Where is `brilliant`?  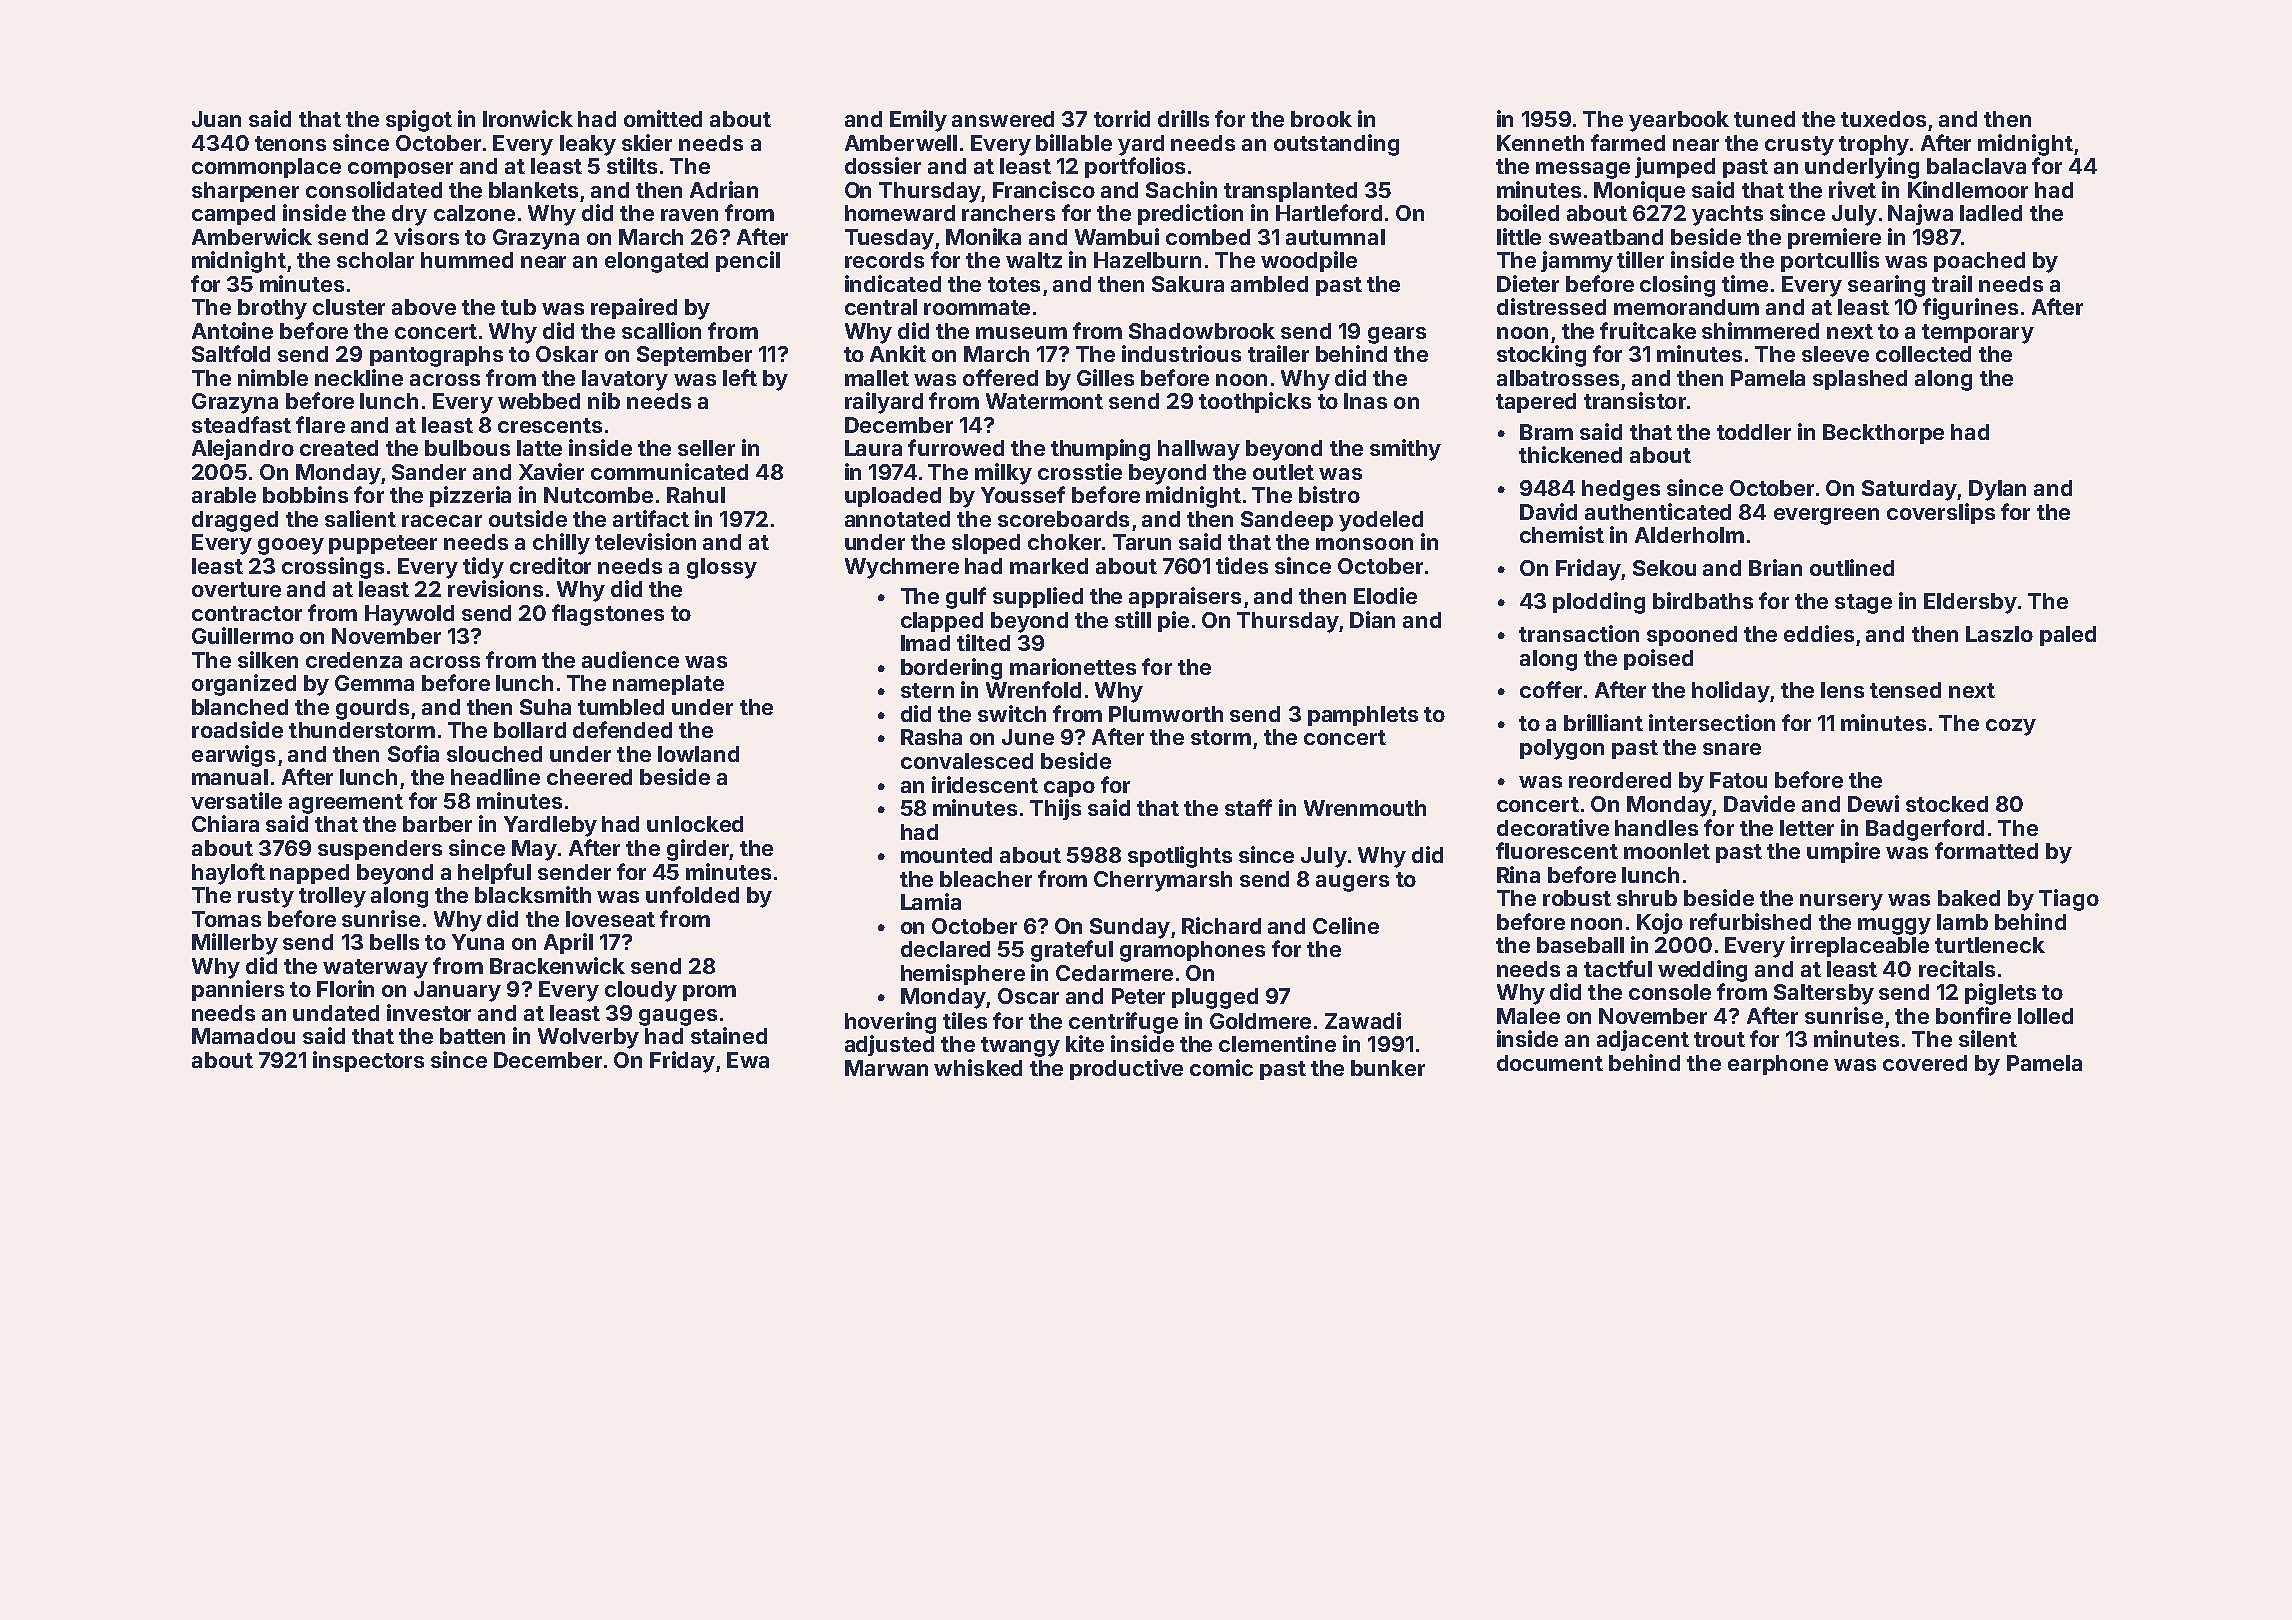
brilliant is located at coordinates (1603, 722).
